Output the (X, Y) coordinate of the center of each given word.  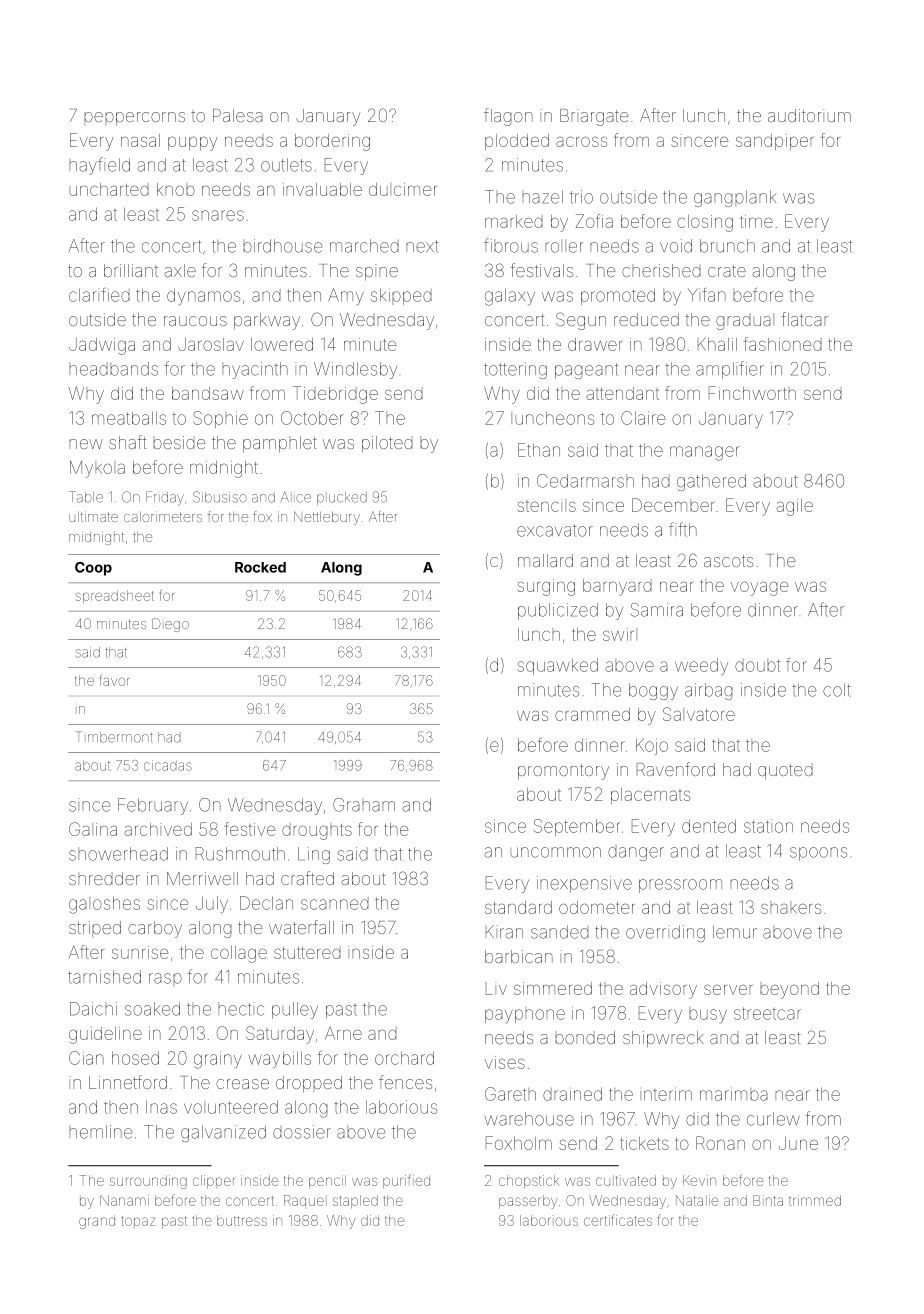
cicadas (168, 765)
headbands (113, 369)
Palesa (237, 115)
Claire (643, 418)
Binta (768, 1200)
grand (97, 1223)
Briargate (594, 117)
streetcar (767, 1013)
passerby (528, 1202)
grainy (218, 1060)
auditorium (809, 115)
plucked (342, 498)
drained (572, 1094)
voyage (759, 588)
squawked (557, 666)
